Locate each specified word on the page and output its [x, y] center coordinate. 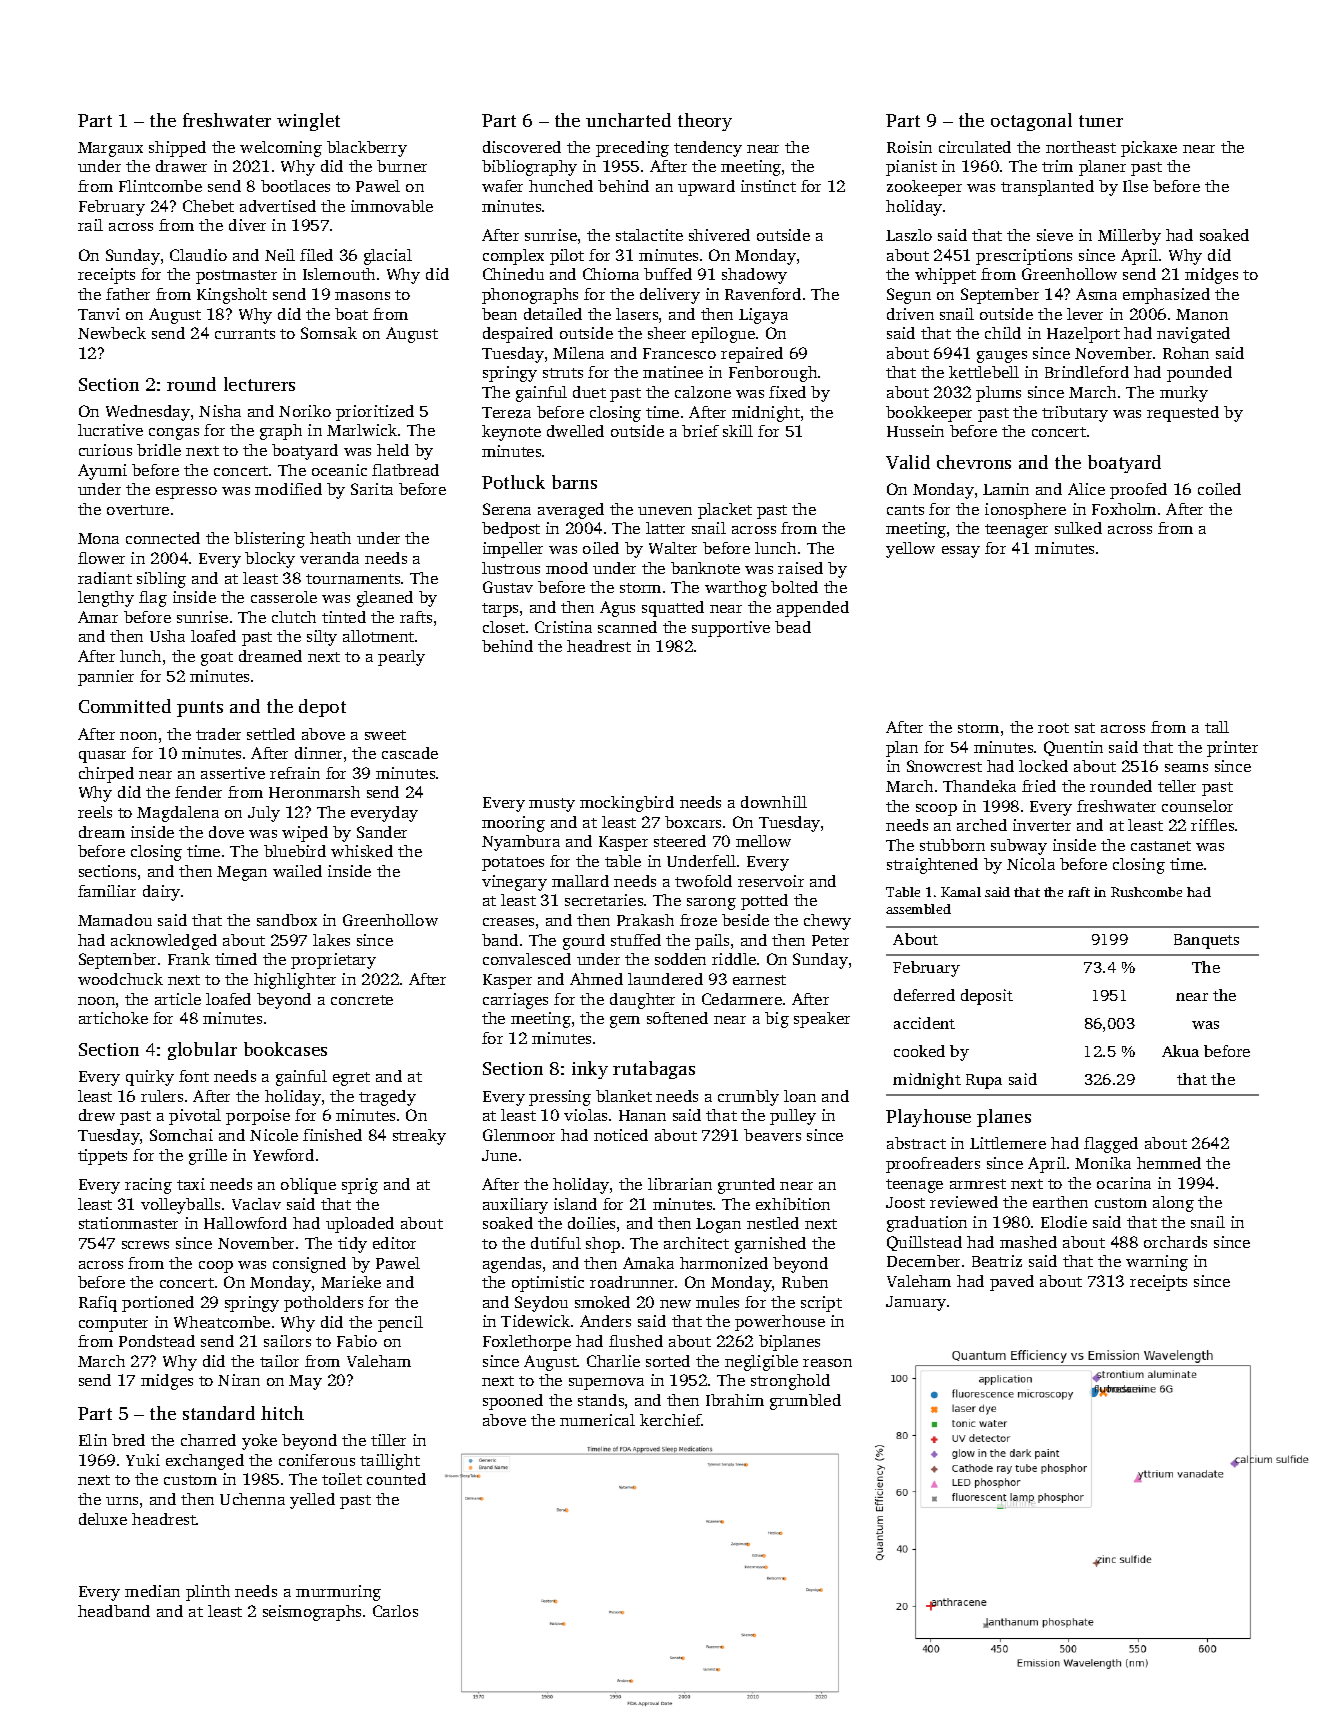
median [152, 1591]
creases [508, 922]
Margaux [110, 149]
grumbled [805, 1402]
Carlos [395, 1611]
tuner [1101, 121]
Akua [1180, 1051]
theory [705, 122]
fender [198, 792]
